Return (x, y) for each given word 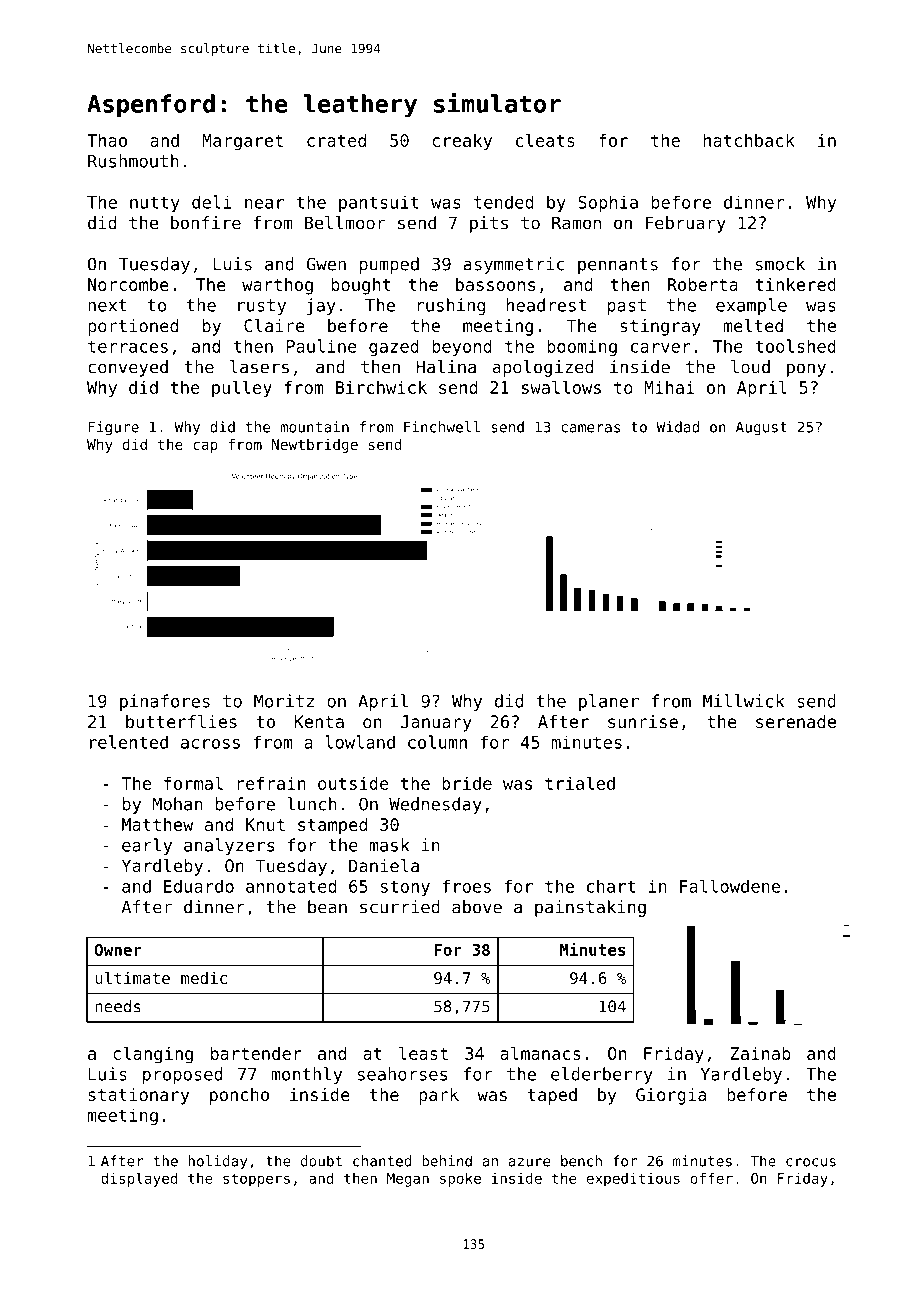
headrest (546, 305)
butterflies (181, 721)
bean (327, 907)
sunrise (643, 721)
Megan (408, 1180)
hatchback (749, 140)
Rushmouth (133, 161)
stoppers (256, 1180)
